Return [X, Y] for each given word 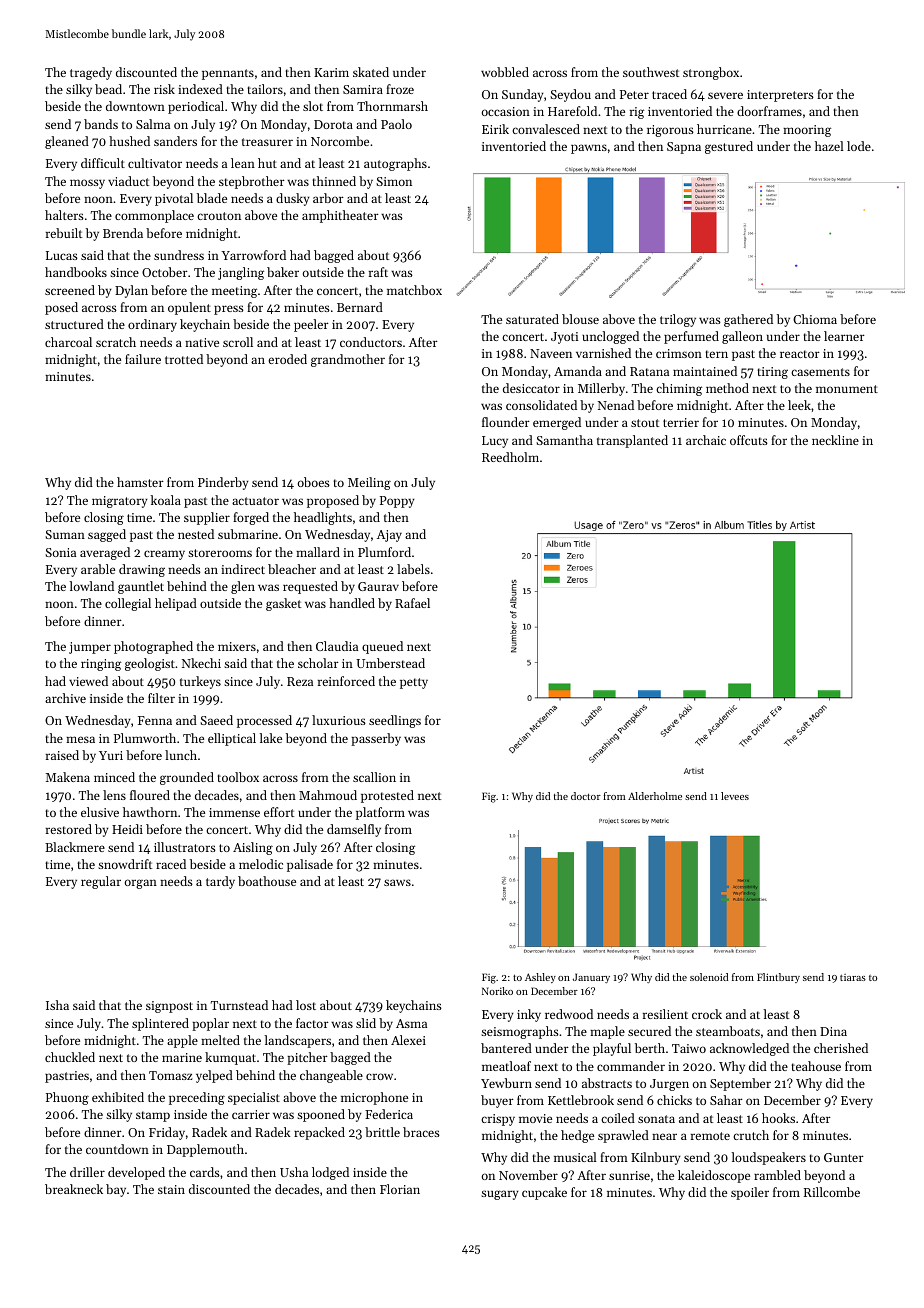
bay [116, 1190]
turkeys [200, 682]
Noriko [497, 991]
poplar [210, 1024]
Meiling [369, 483]
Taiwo [689, 1048]
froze [400, 89]
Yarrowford [254, 255]
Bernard [360, 307]
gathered [748, 320]
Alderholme [655, 796]
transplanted [632, 441]
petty [414, 683]
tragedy [91, 73]
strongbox [711, 73]
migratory [120, 502]
